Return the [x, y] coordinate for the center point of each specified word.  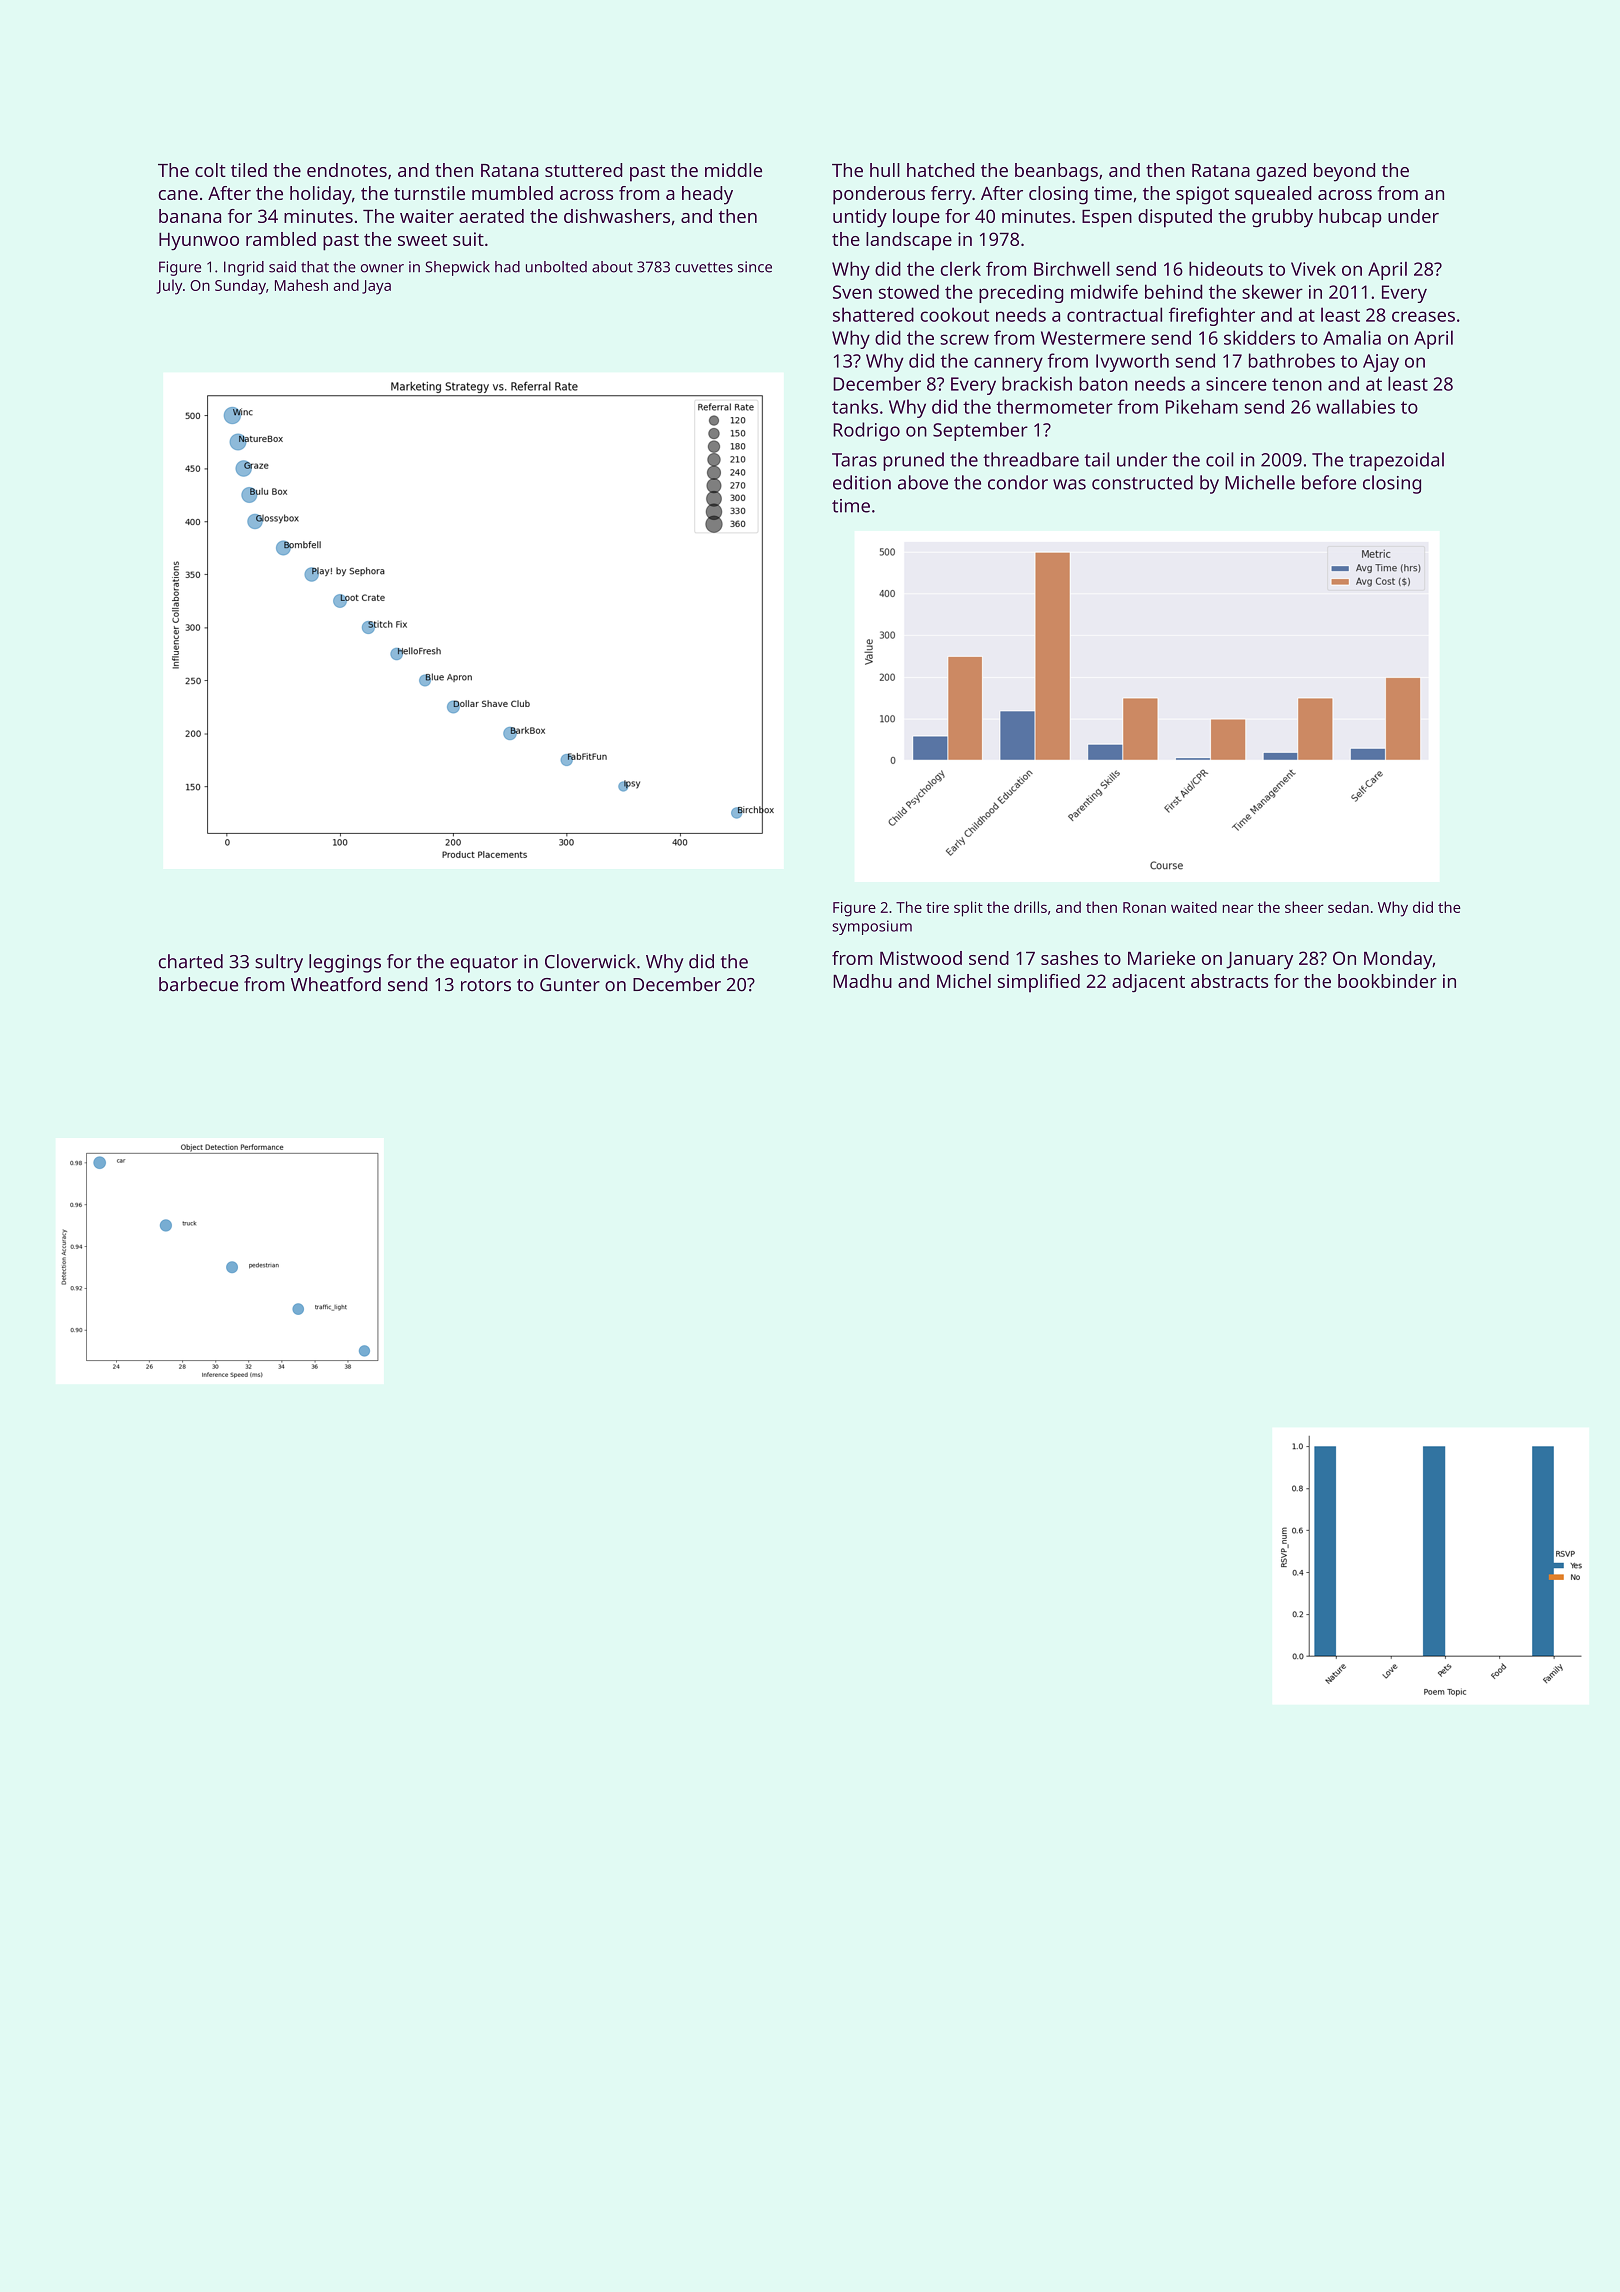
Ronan [1144, 907]
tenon [1297, 384]
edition [862, 482]
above [923, 482]
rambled [281, 239]
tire [937, 907]
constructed [1142, 482]
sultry [279, 963]
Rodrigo [866, 431]
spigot [1202, 195]
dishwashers [617, 216]
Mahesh [301, 285]
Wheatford [336, 984]
